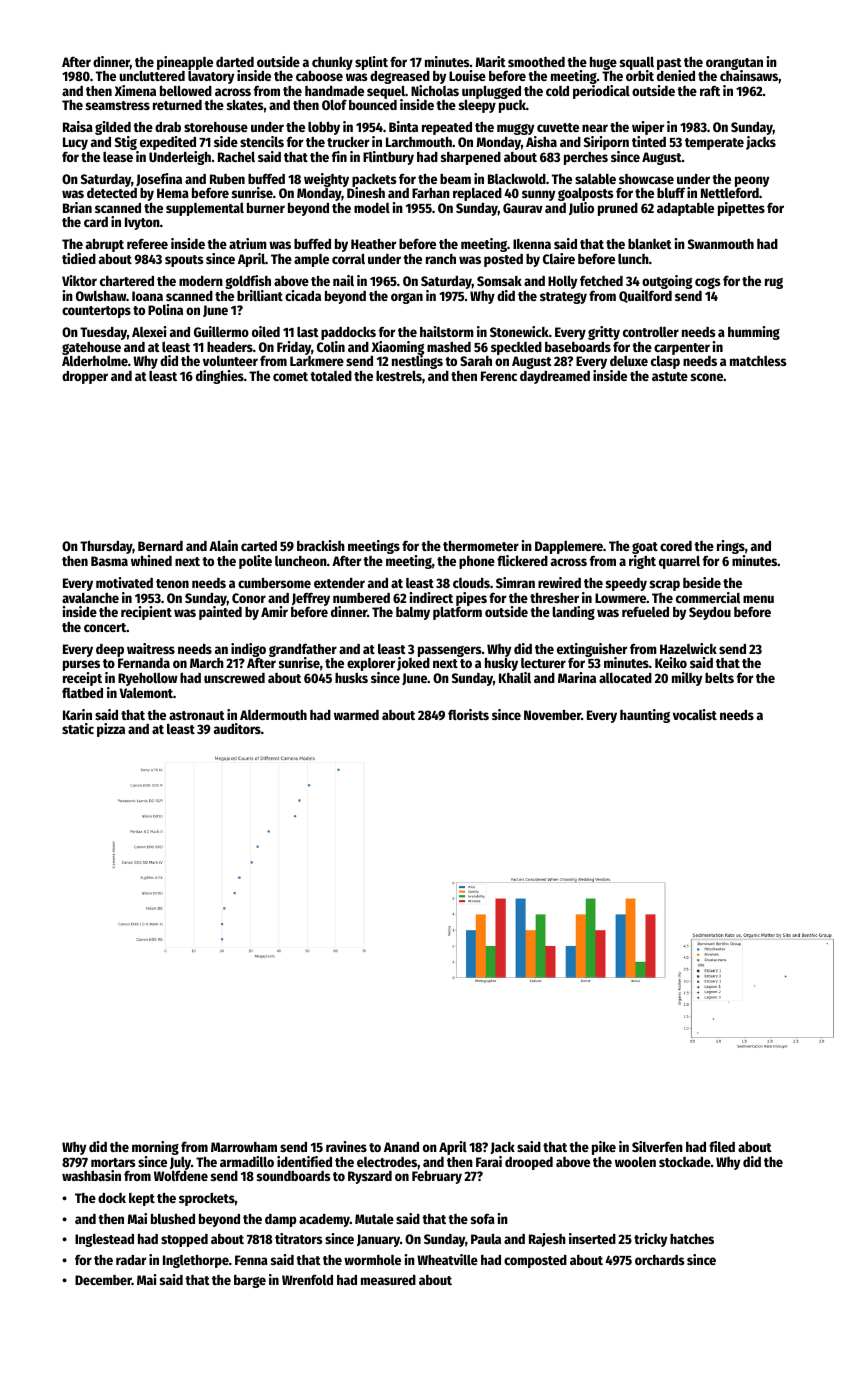 This page has height=1400, width=849. What do you see at coordinates (660, 1260) in the page?
I see `orchards` at bounding box center [660, 1260].
